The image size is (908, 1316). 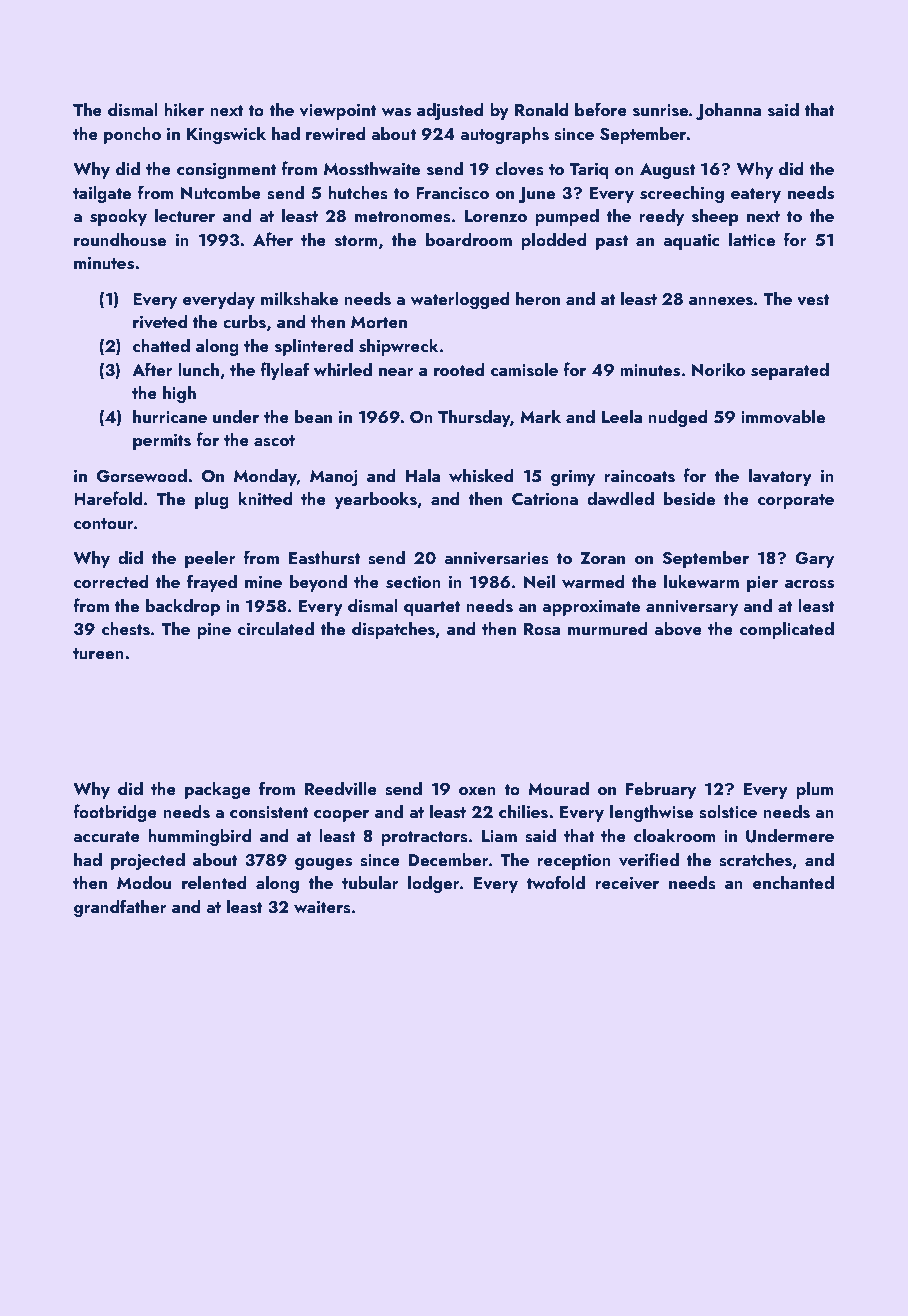 I want to click on complicated, so click(x=787, y=630).
